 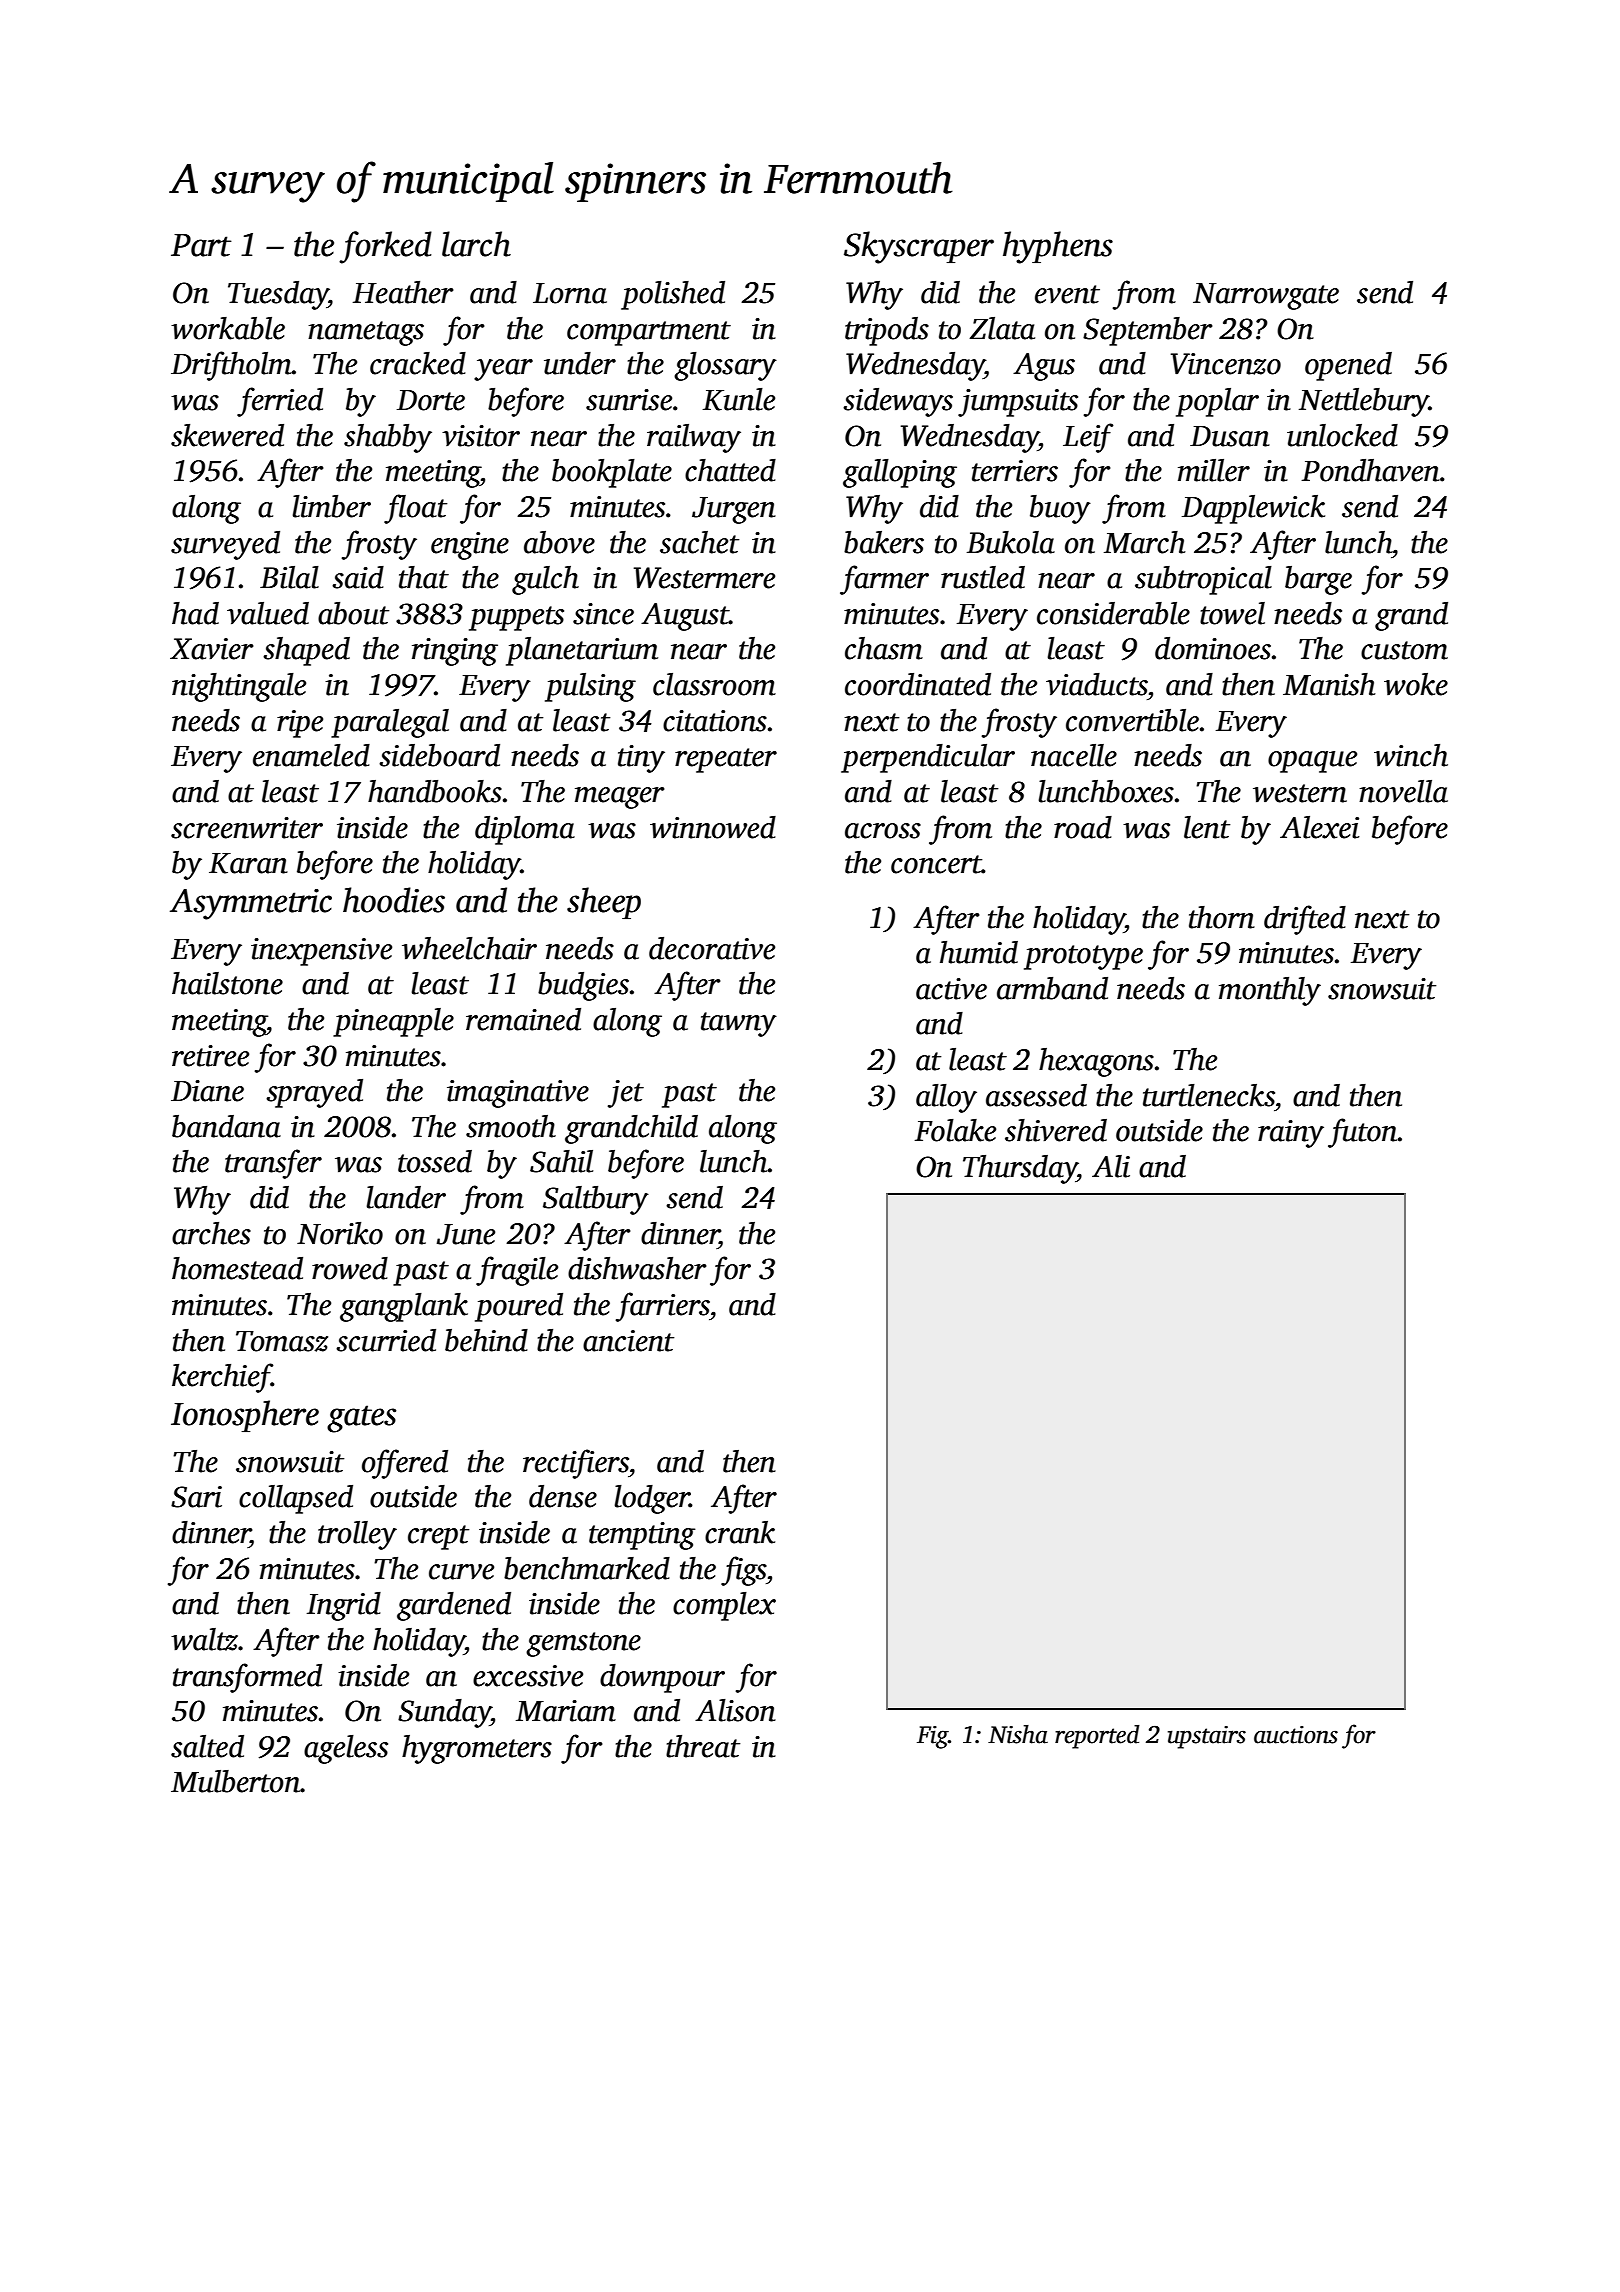 I want to click on Pondhaven, so click(x=1370, y=470).
